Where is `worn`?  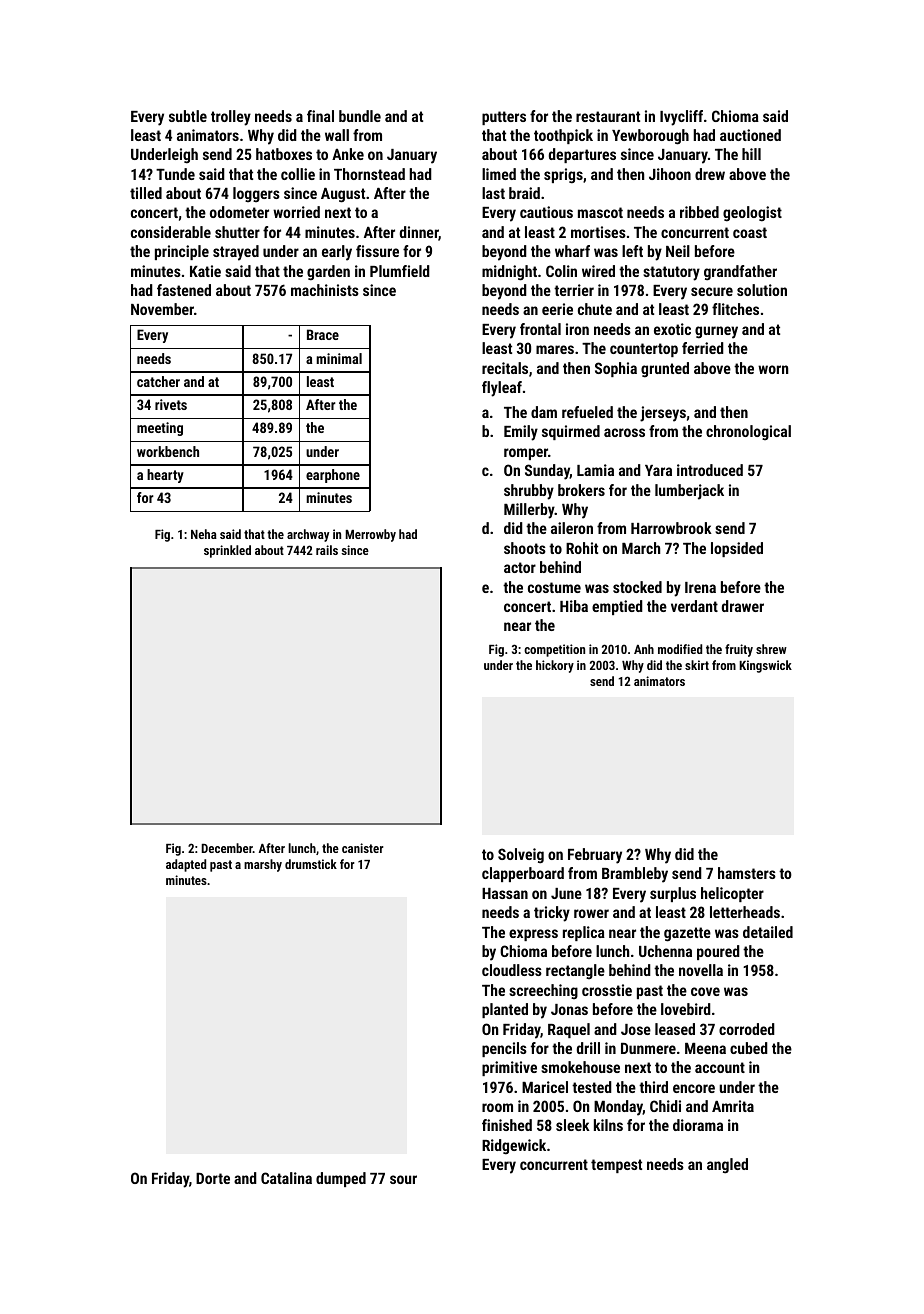
worn is located at coordinates (773, 369).
